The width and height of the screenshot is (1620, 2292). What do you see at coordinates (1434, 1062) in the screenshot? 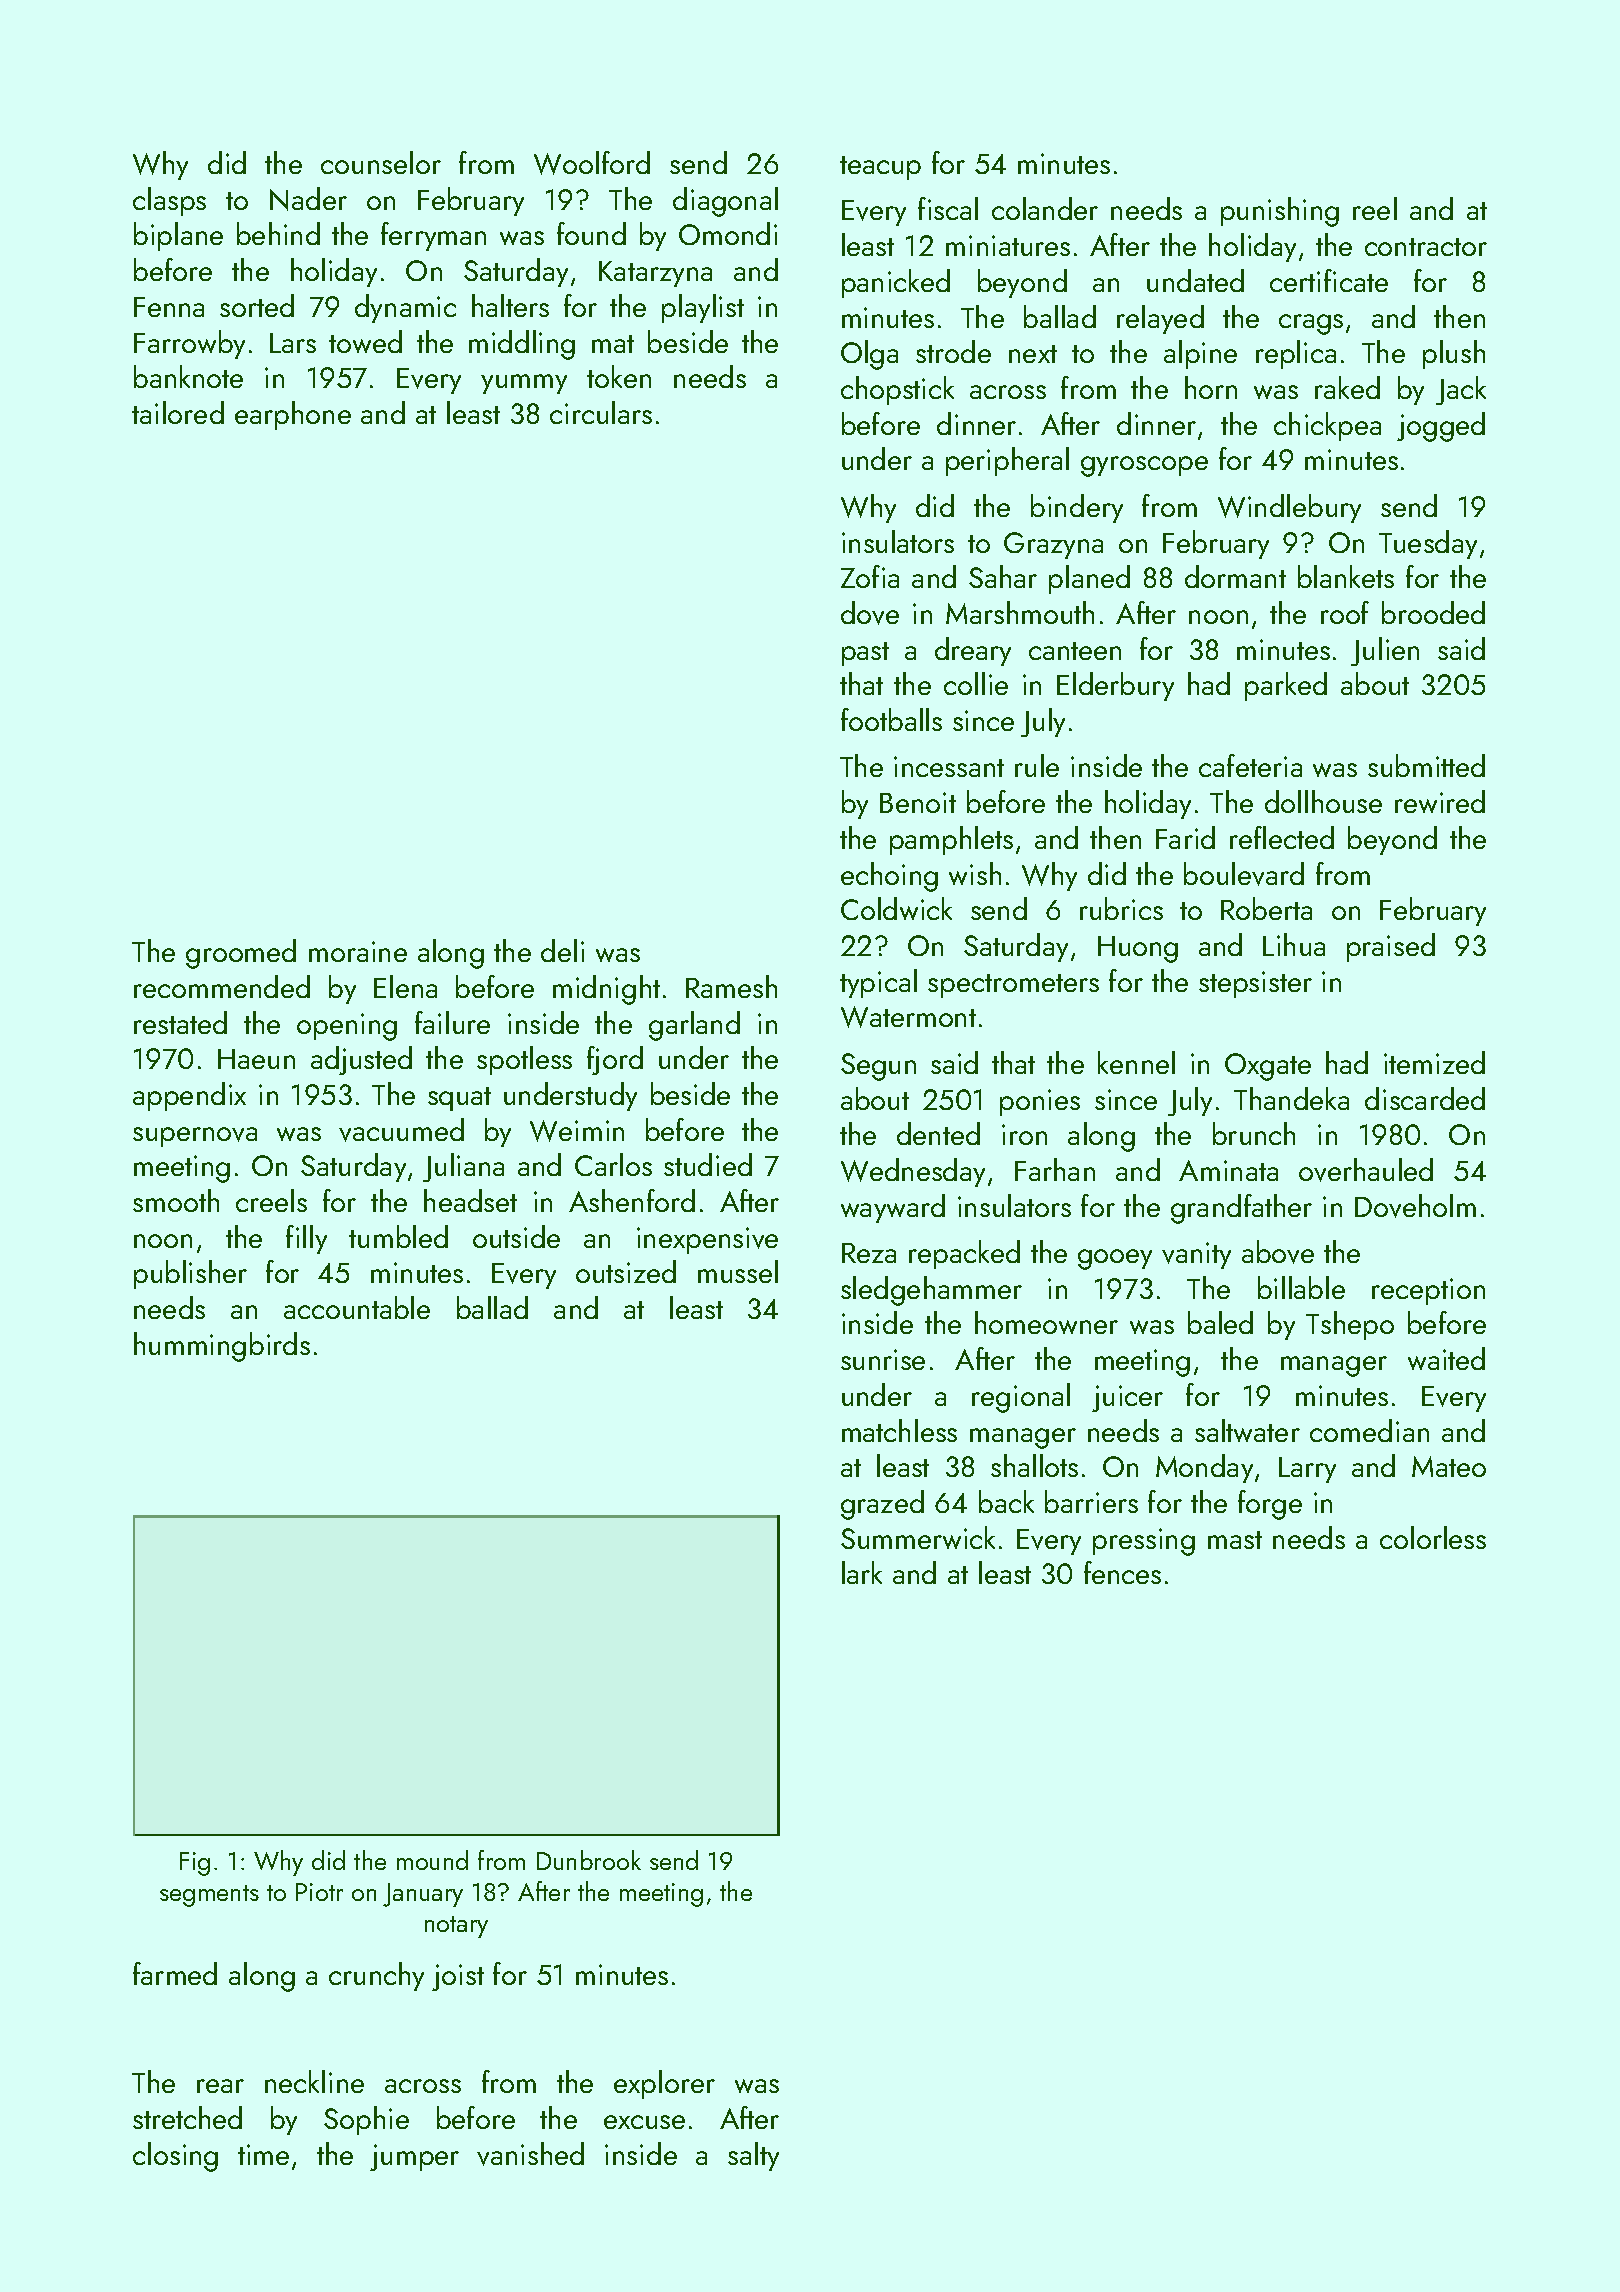
I see `itemized` at bounding box center [1434, 1062].
